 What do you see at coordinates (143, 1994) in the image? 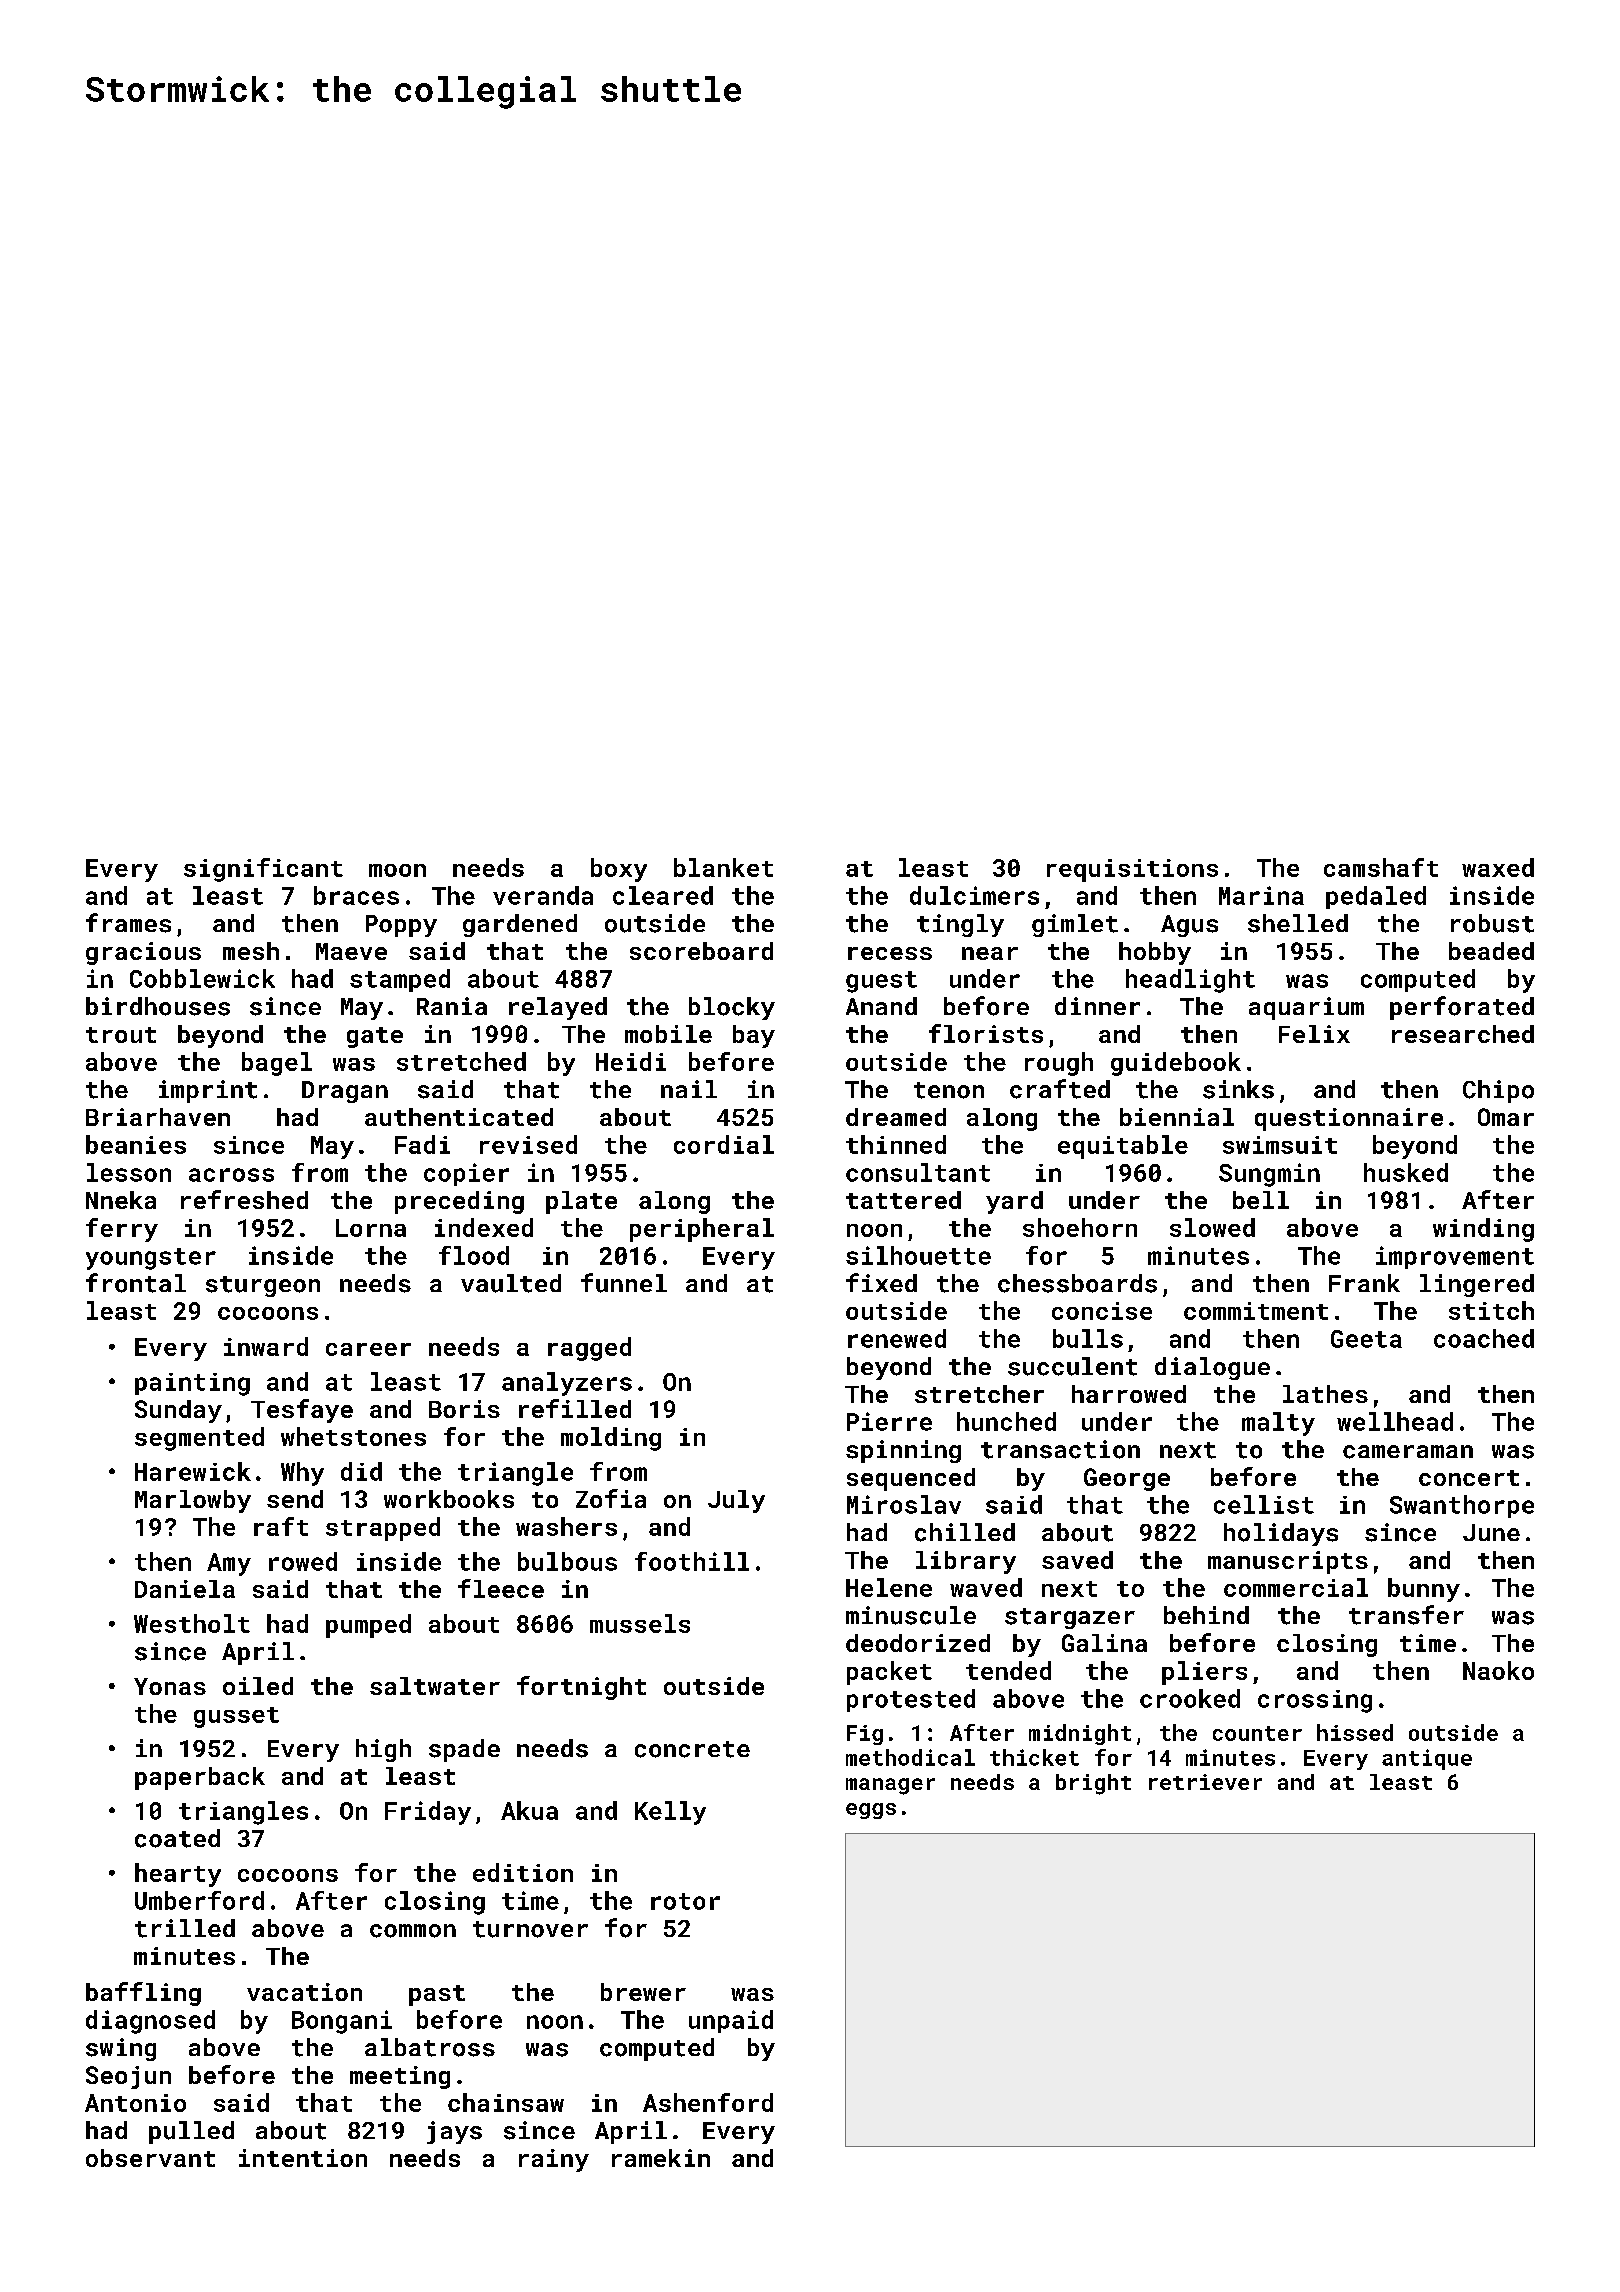
I see `baffling` at bounding box center [143, 1994].
